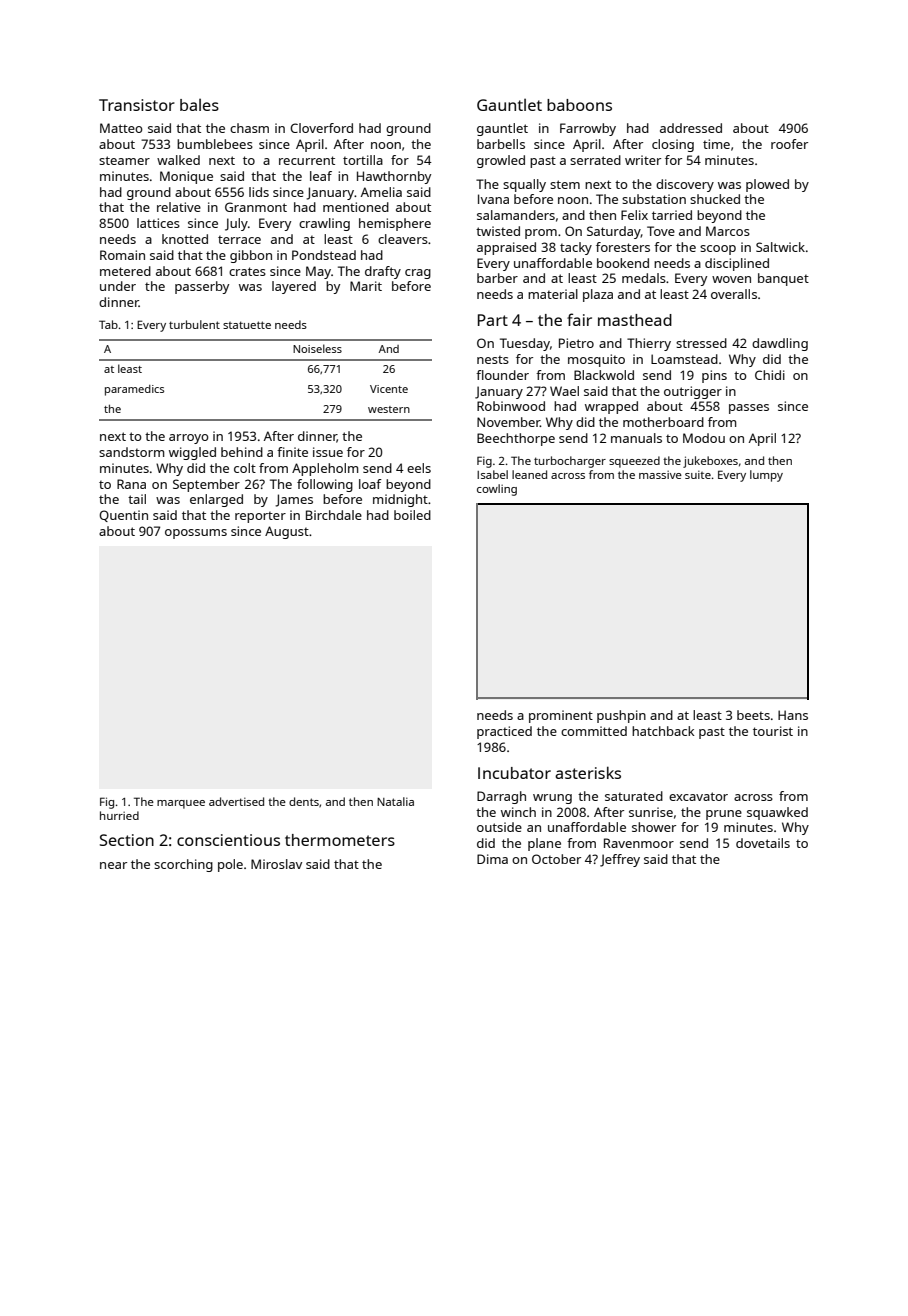  What do you see at coordinates (389, 389) in the page?
I see `Vicente` at bounding box center [389, 389].
